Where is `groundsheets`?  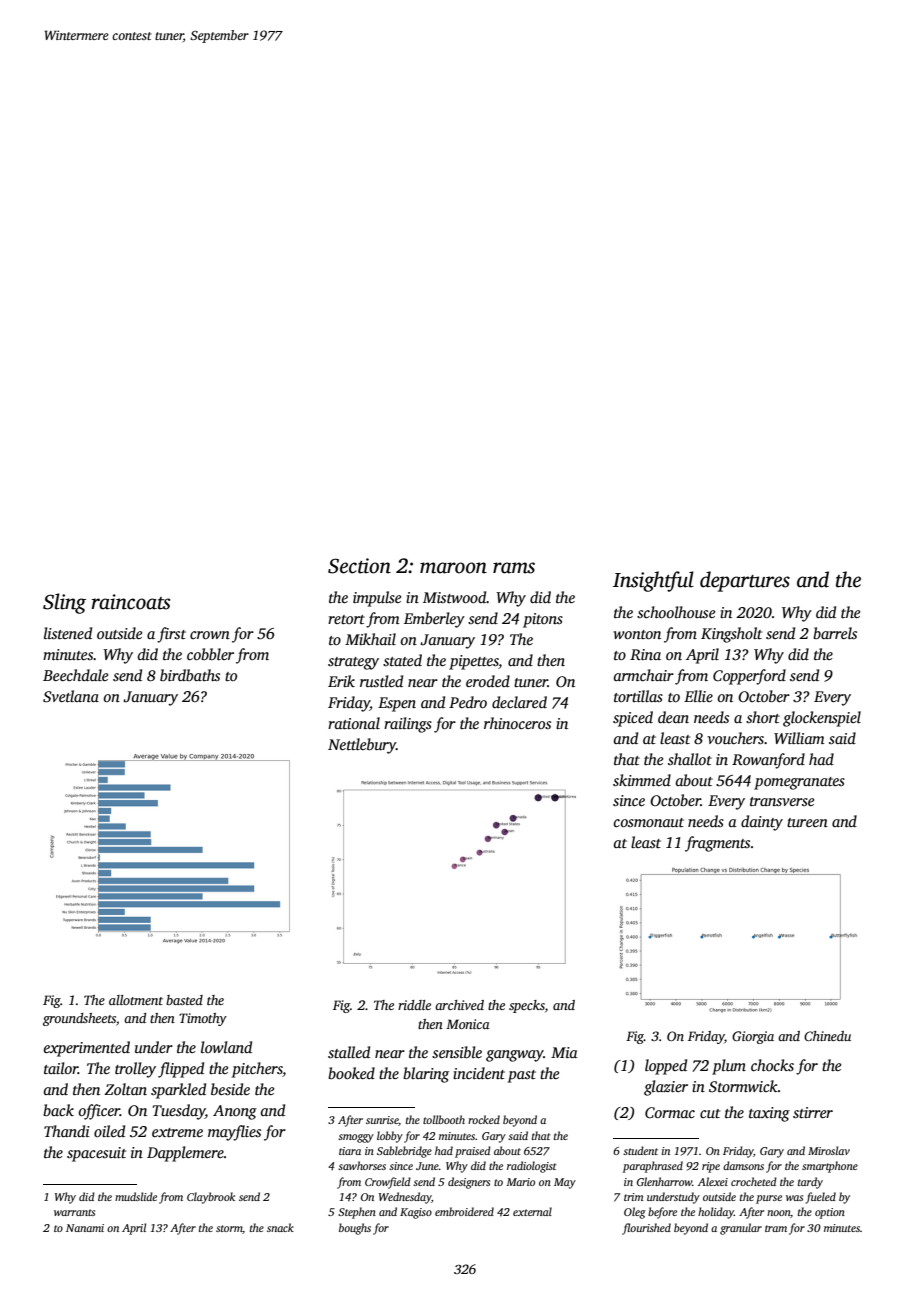
groundsheets is located at coordinates (79, 1019).
